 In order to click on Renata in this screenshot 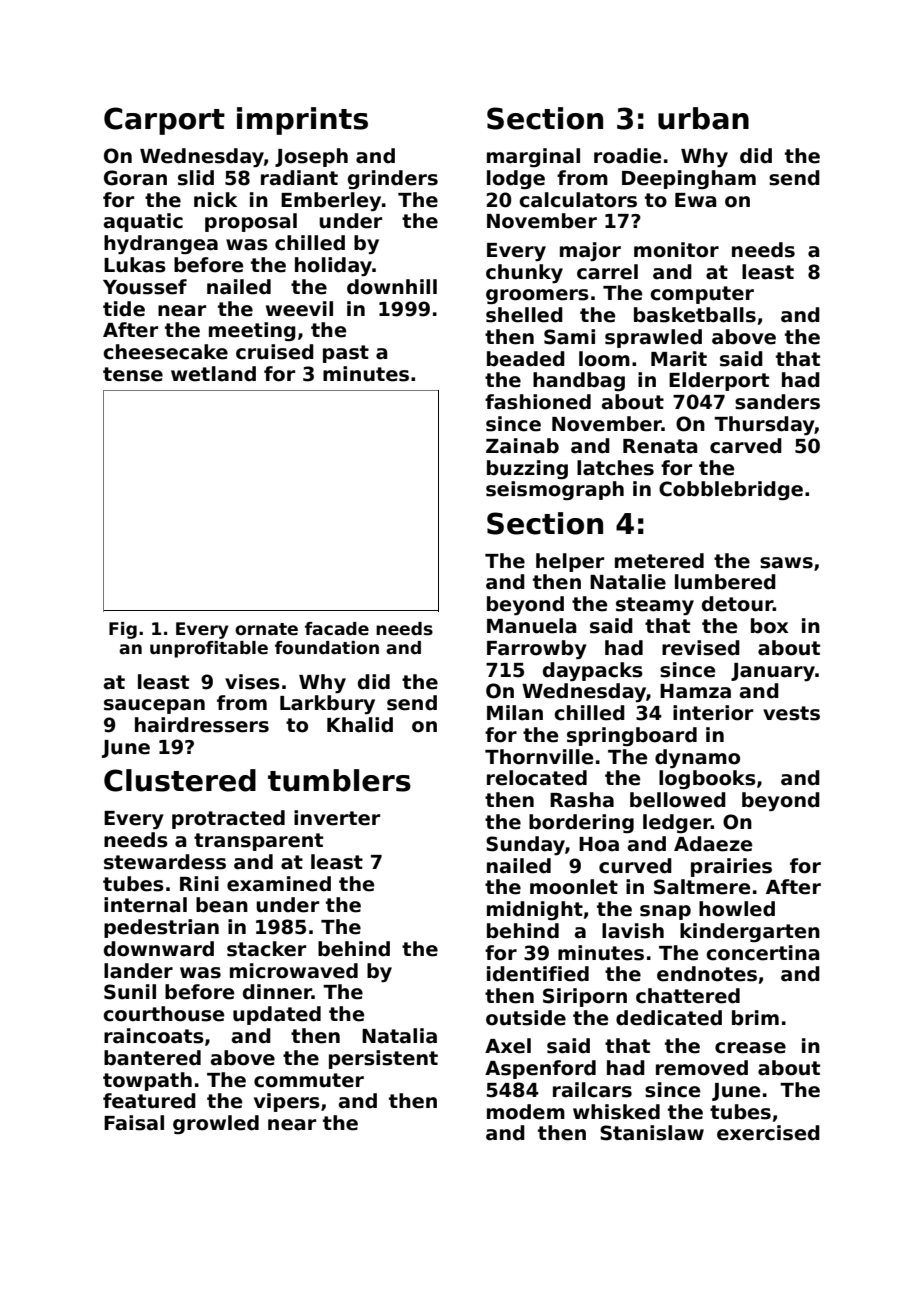, I will do `click(660, 446)`.
